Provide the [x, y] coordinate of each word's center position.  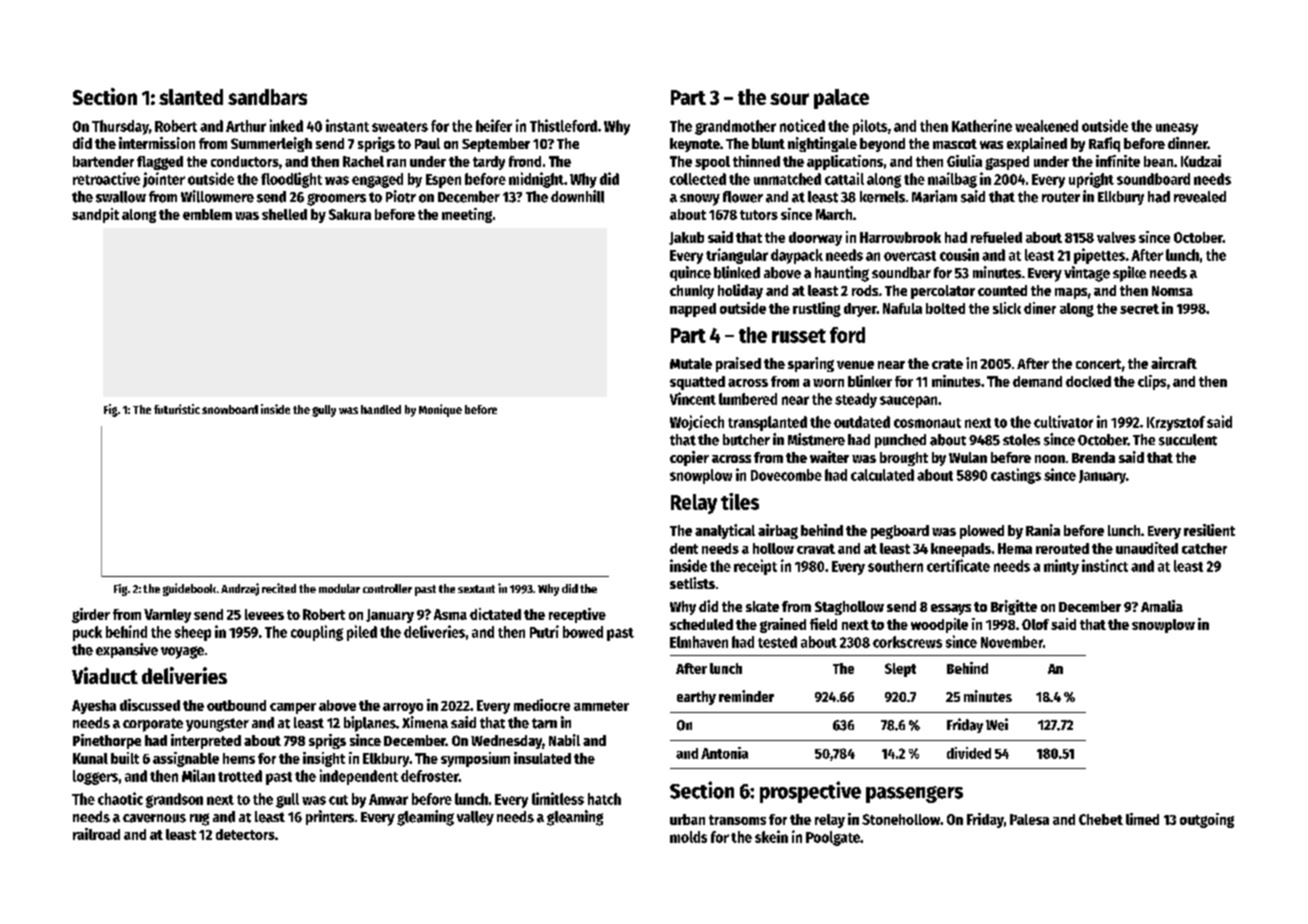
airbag [778, 531]
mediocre [542, 705]
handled [381, 409]
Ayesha [94, 707]
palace [841, 99]
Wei [997, 724]
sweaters [400, 127]
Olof [1035, 624]
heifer [494, 125]
